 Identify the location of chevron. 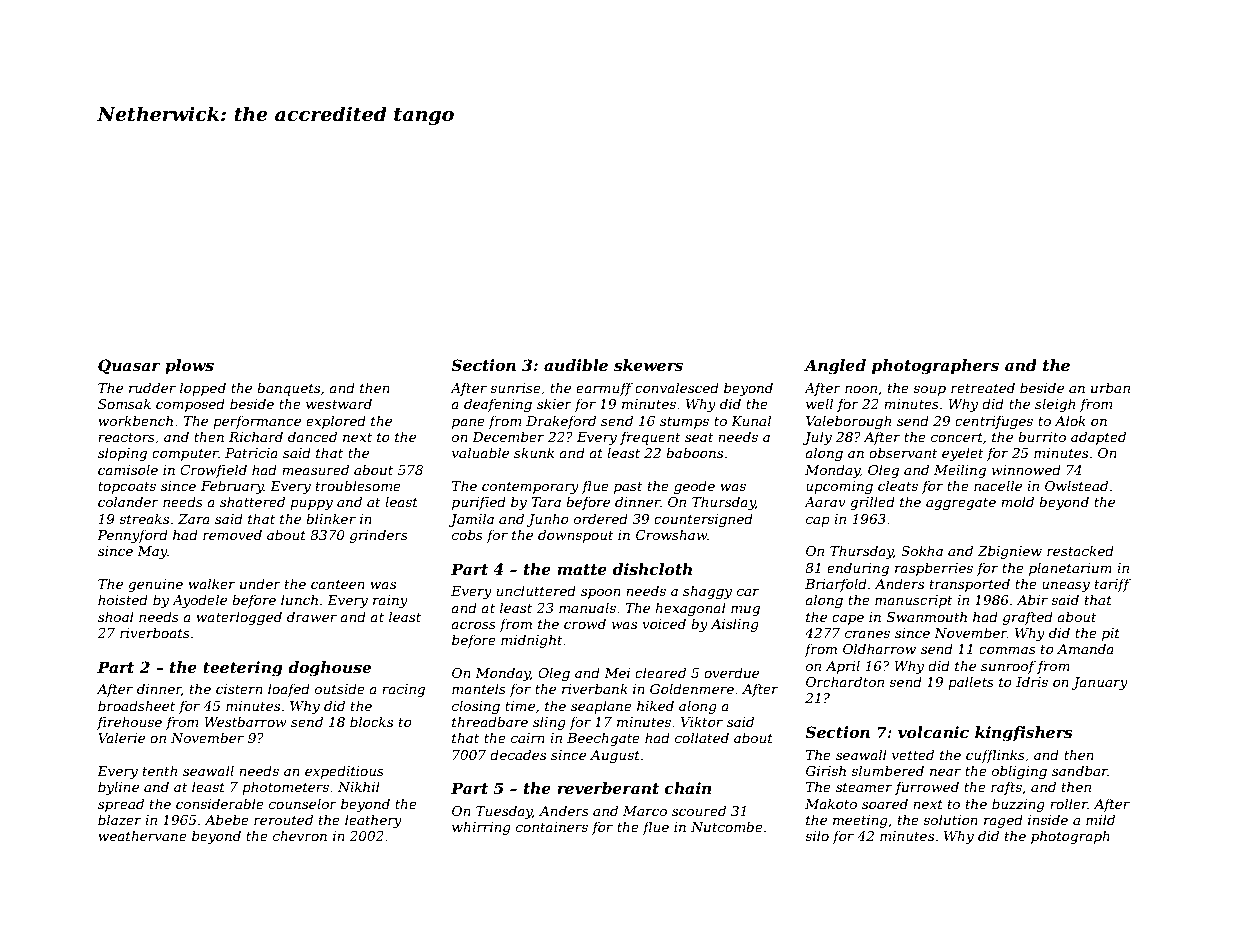
(300, 835).
